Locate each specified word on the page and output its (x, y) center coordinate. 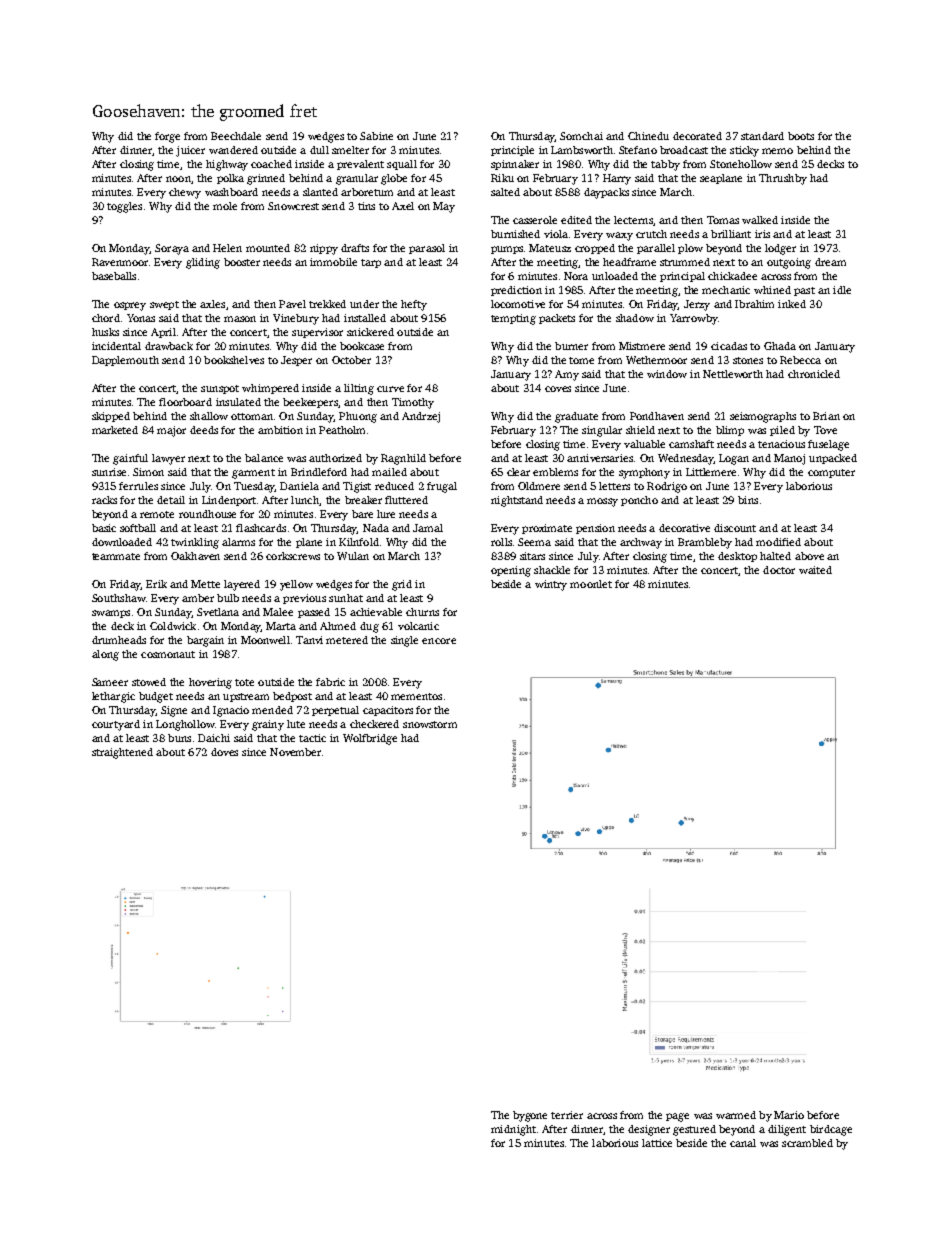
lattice (657, 1143)
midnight (513, 1130)
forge (167, 137)
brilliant (731, 234)
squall (402, 165)
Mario (789, 1115)
